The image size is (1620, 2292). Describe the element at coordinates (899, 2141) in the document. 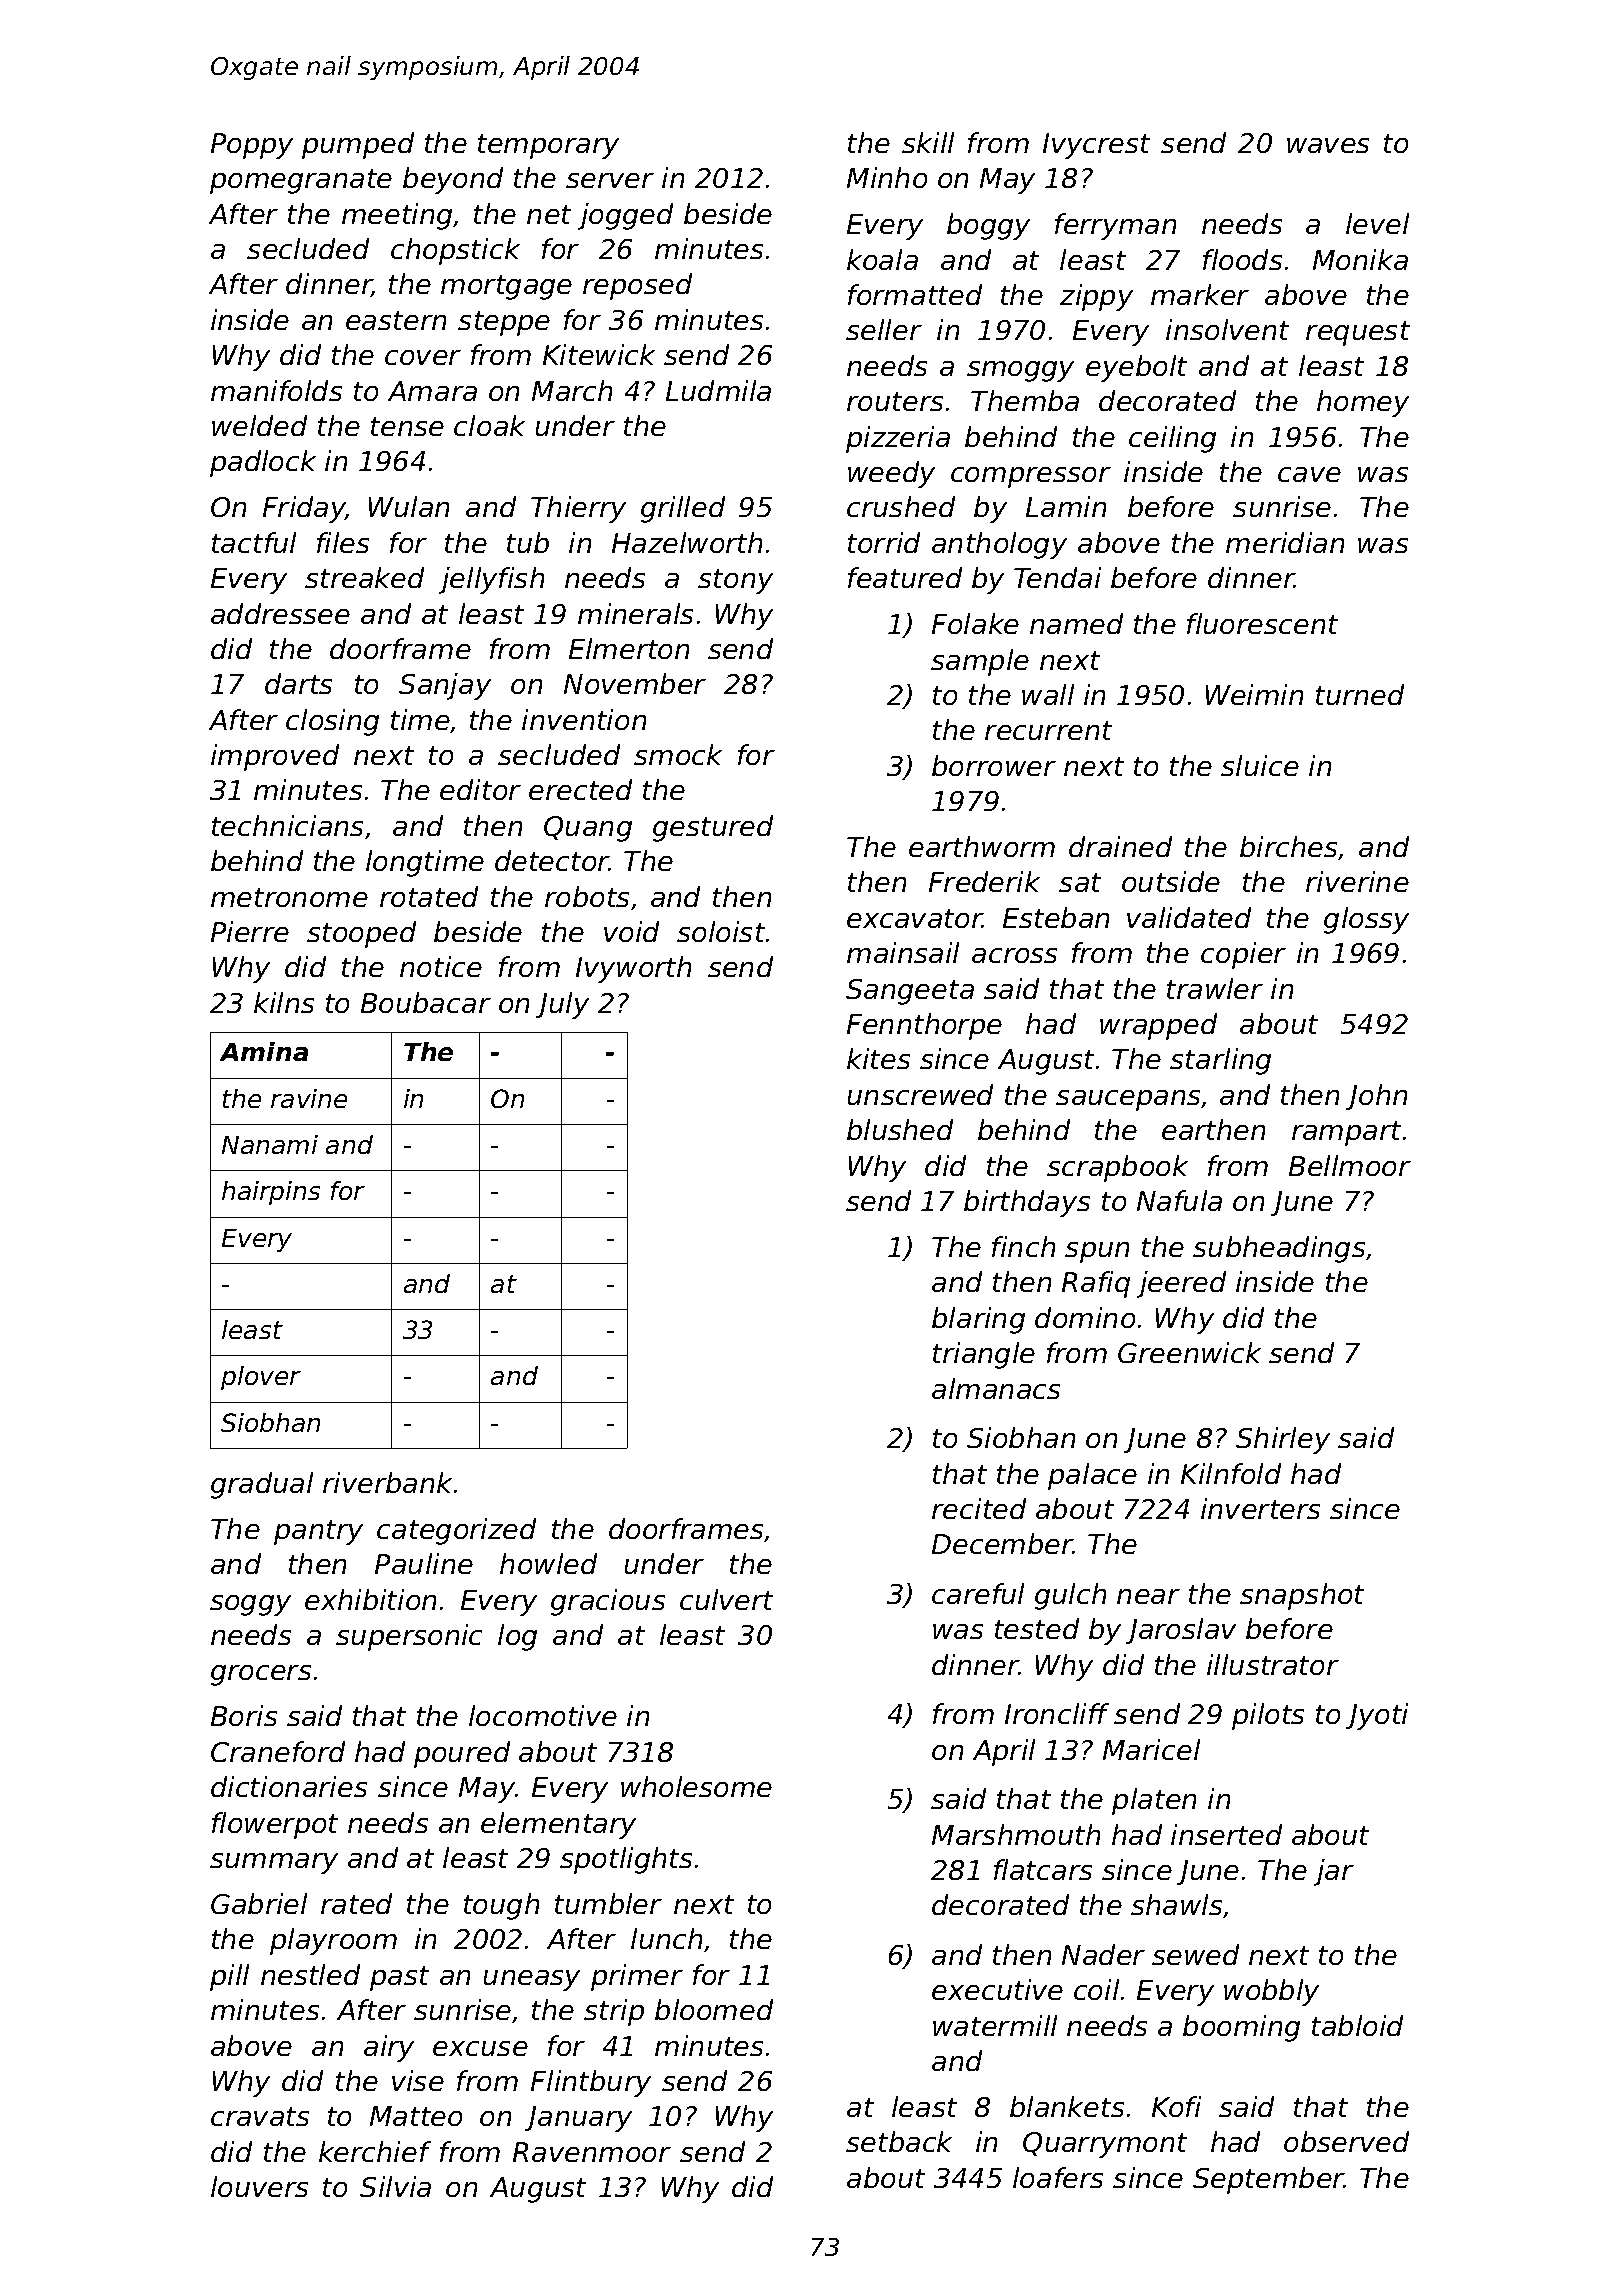

I see `setback` at that location.
